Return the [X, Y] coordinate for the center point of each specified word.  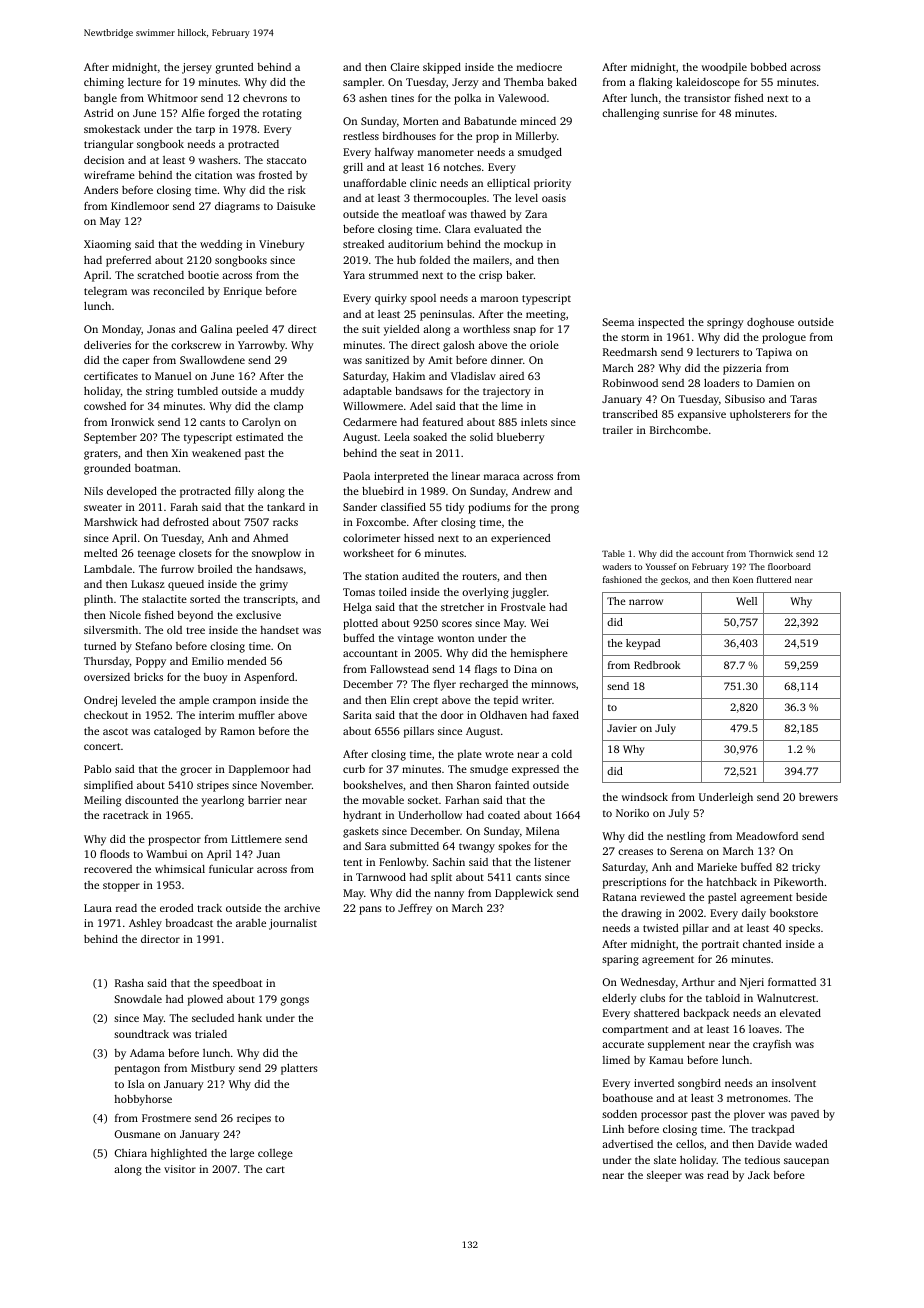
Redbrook [657, 665]
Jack [759, 1175]
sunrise [680, 113]
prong [565, 509]
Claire [405, 67]
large [242, 1154]
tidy [455, 508]
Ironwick [132, 422]
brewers [818, 797]
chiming [104, 83]
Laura [98, 908]
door [452, 715]
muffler [257, 715]
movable [383, 800]
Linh [613, 1129]
